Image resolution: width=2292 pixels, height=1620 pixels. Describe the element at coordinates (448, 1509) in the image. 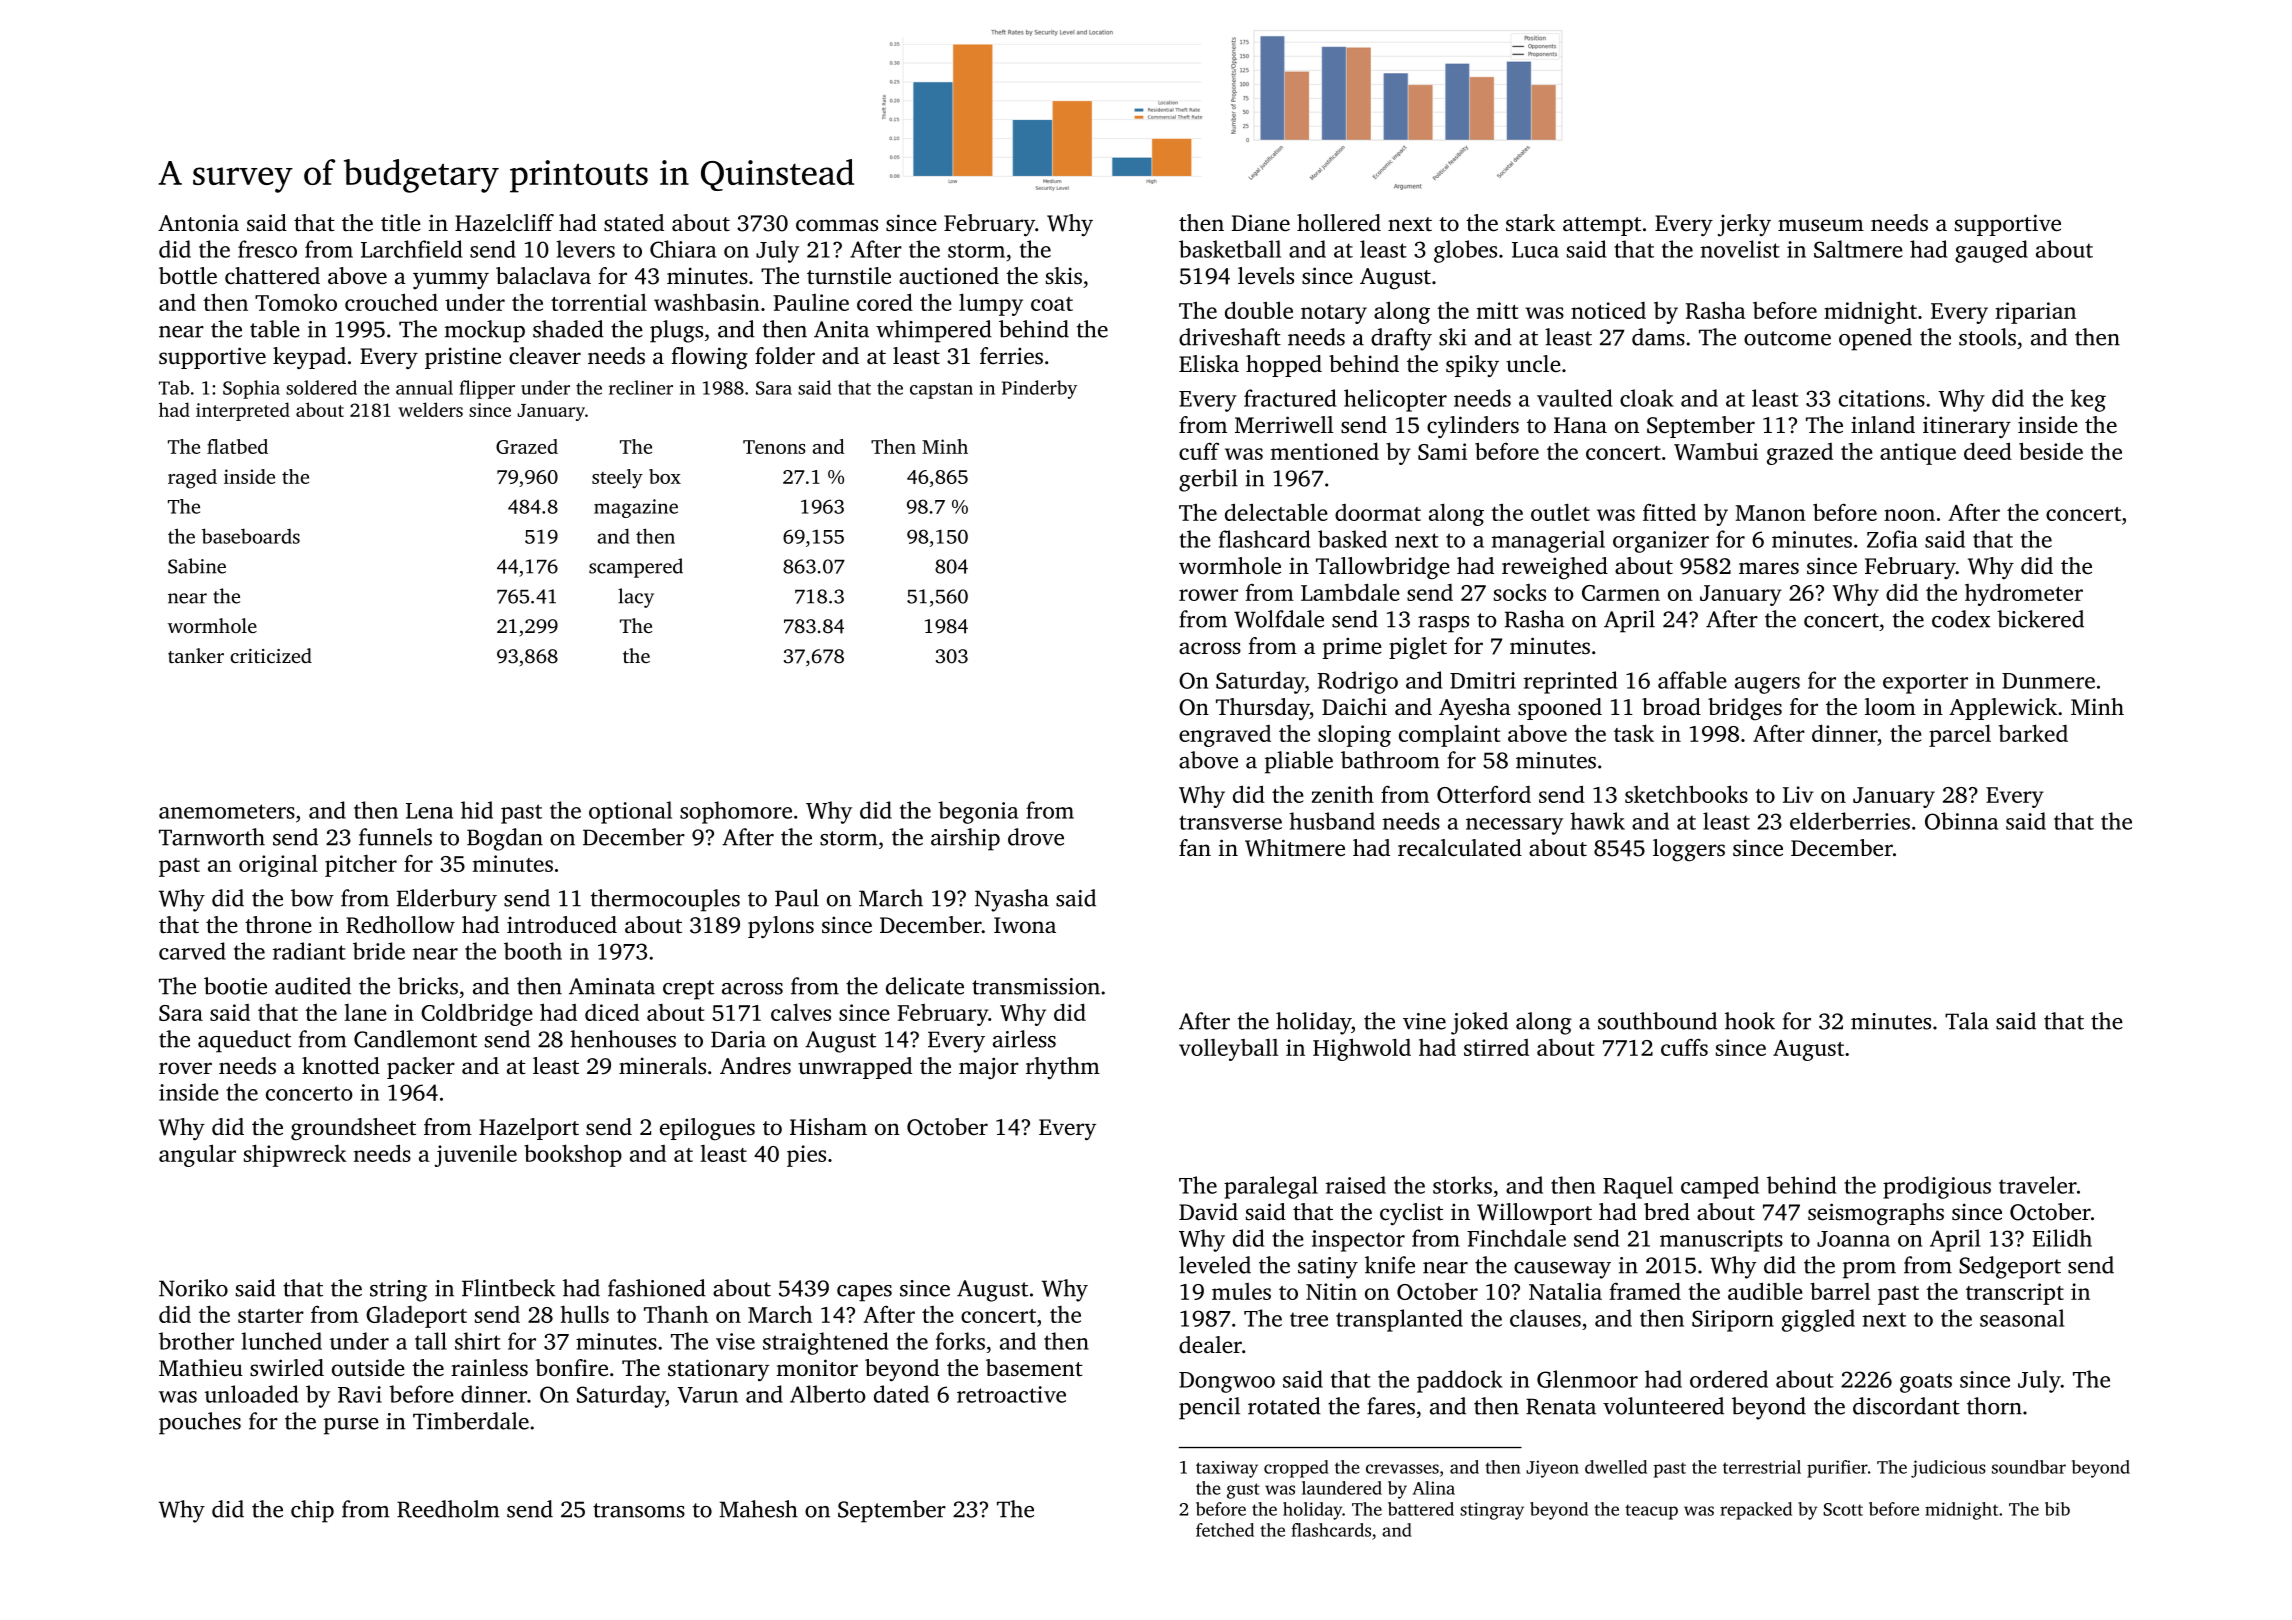

I see `Reedholm` at that location.
